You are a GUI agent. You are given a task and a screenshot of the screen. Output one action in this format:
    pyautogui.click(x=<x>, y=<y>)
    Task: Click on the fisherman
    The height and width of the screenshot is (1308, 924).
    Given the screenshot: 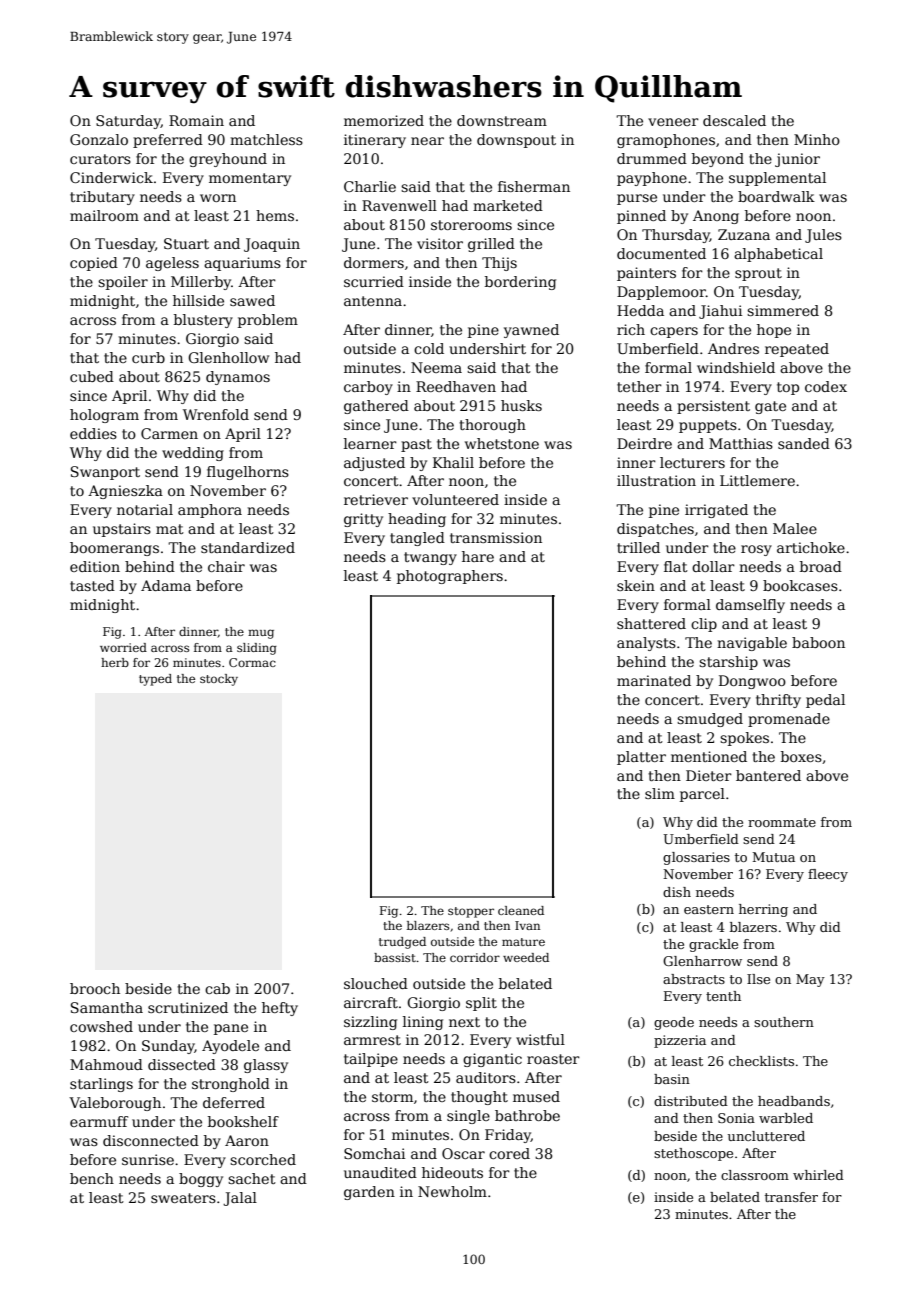 What is the action you would take?
    pyautogui.click(x=534, y=186)
